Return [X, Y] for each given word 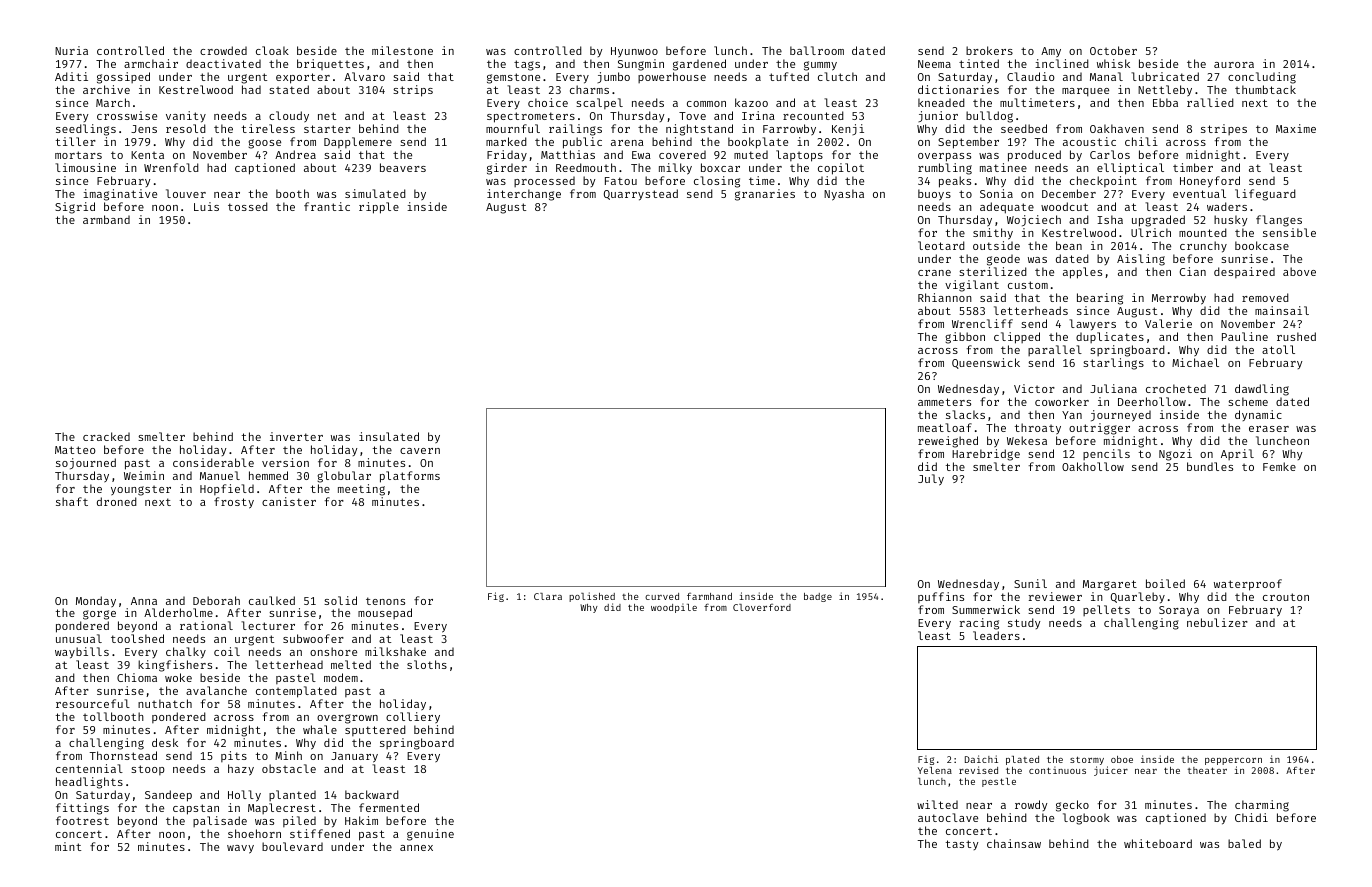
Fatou [621, 181]
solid [340, 600]
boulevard [292, 846]
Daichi [981, 759]
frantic [327, 206]
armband [106, 219]
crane [934, 273]
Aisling [1141, 260]
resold [186, 128]
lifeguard [1265, 195]
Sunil [1030, 583]
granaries [765, 195]
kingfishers [175, 666]
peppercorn [1233, 761]
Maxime [1296, 128]
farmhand [709, 596]
